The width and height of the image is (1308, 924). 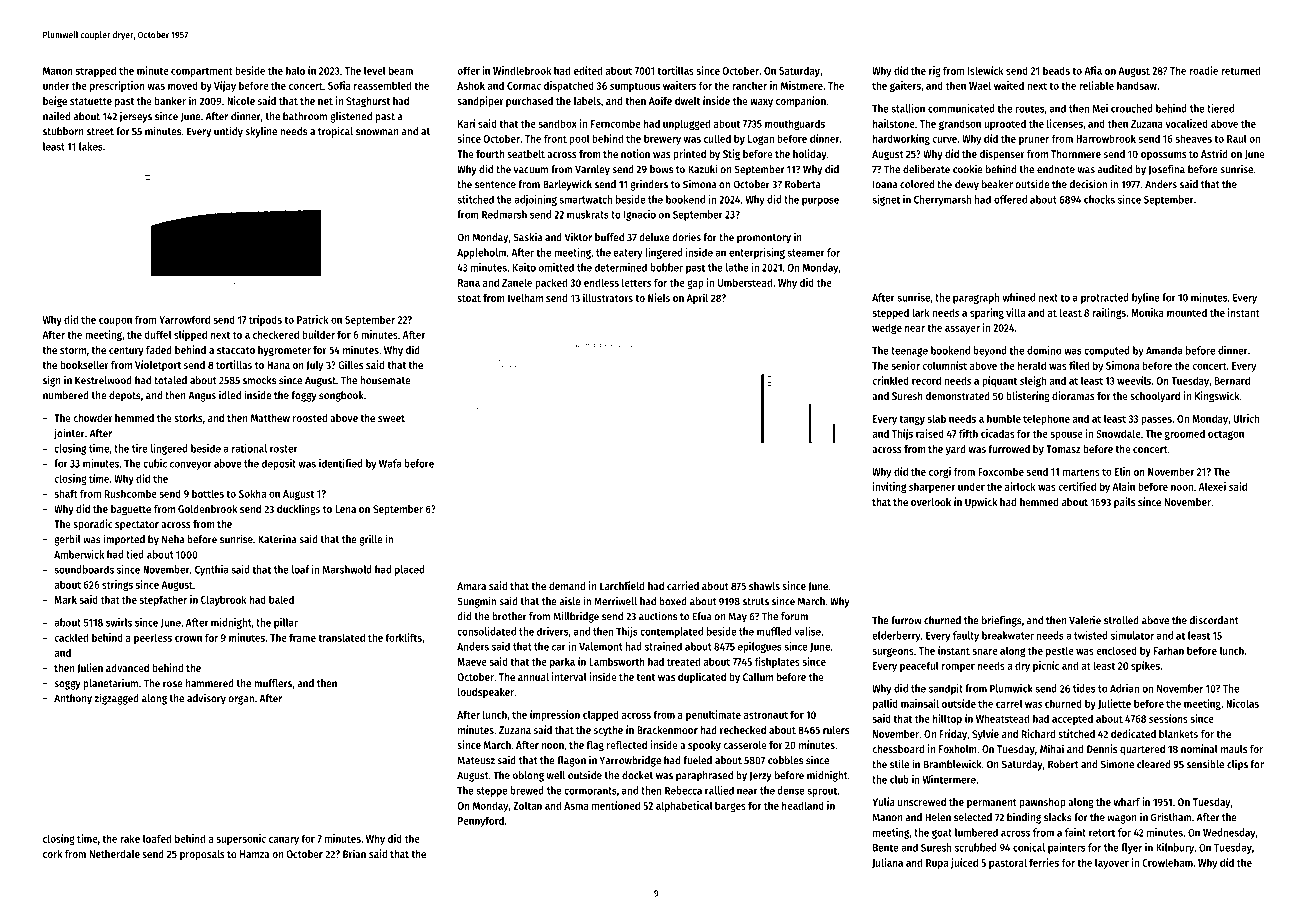 What do you see at coordinates (191, 465) in the image?
I see `conveyor` at bounding box center [191, 465].
